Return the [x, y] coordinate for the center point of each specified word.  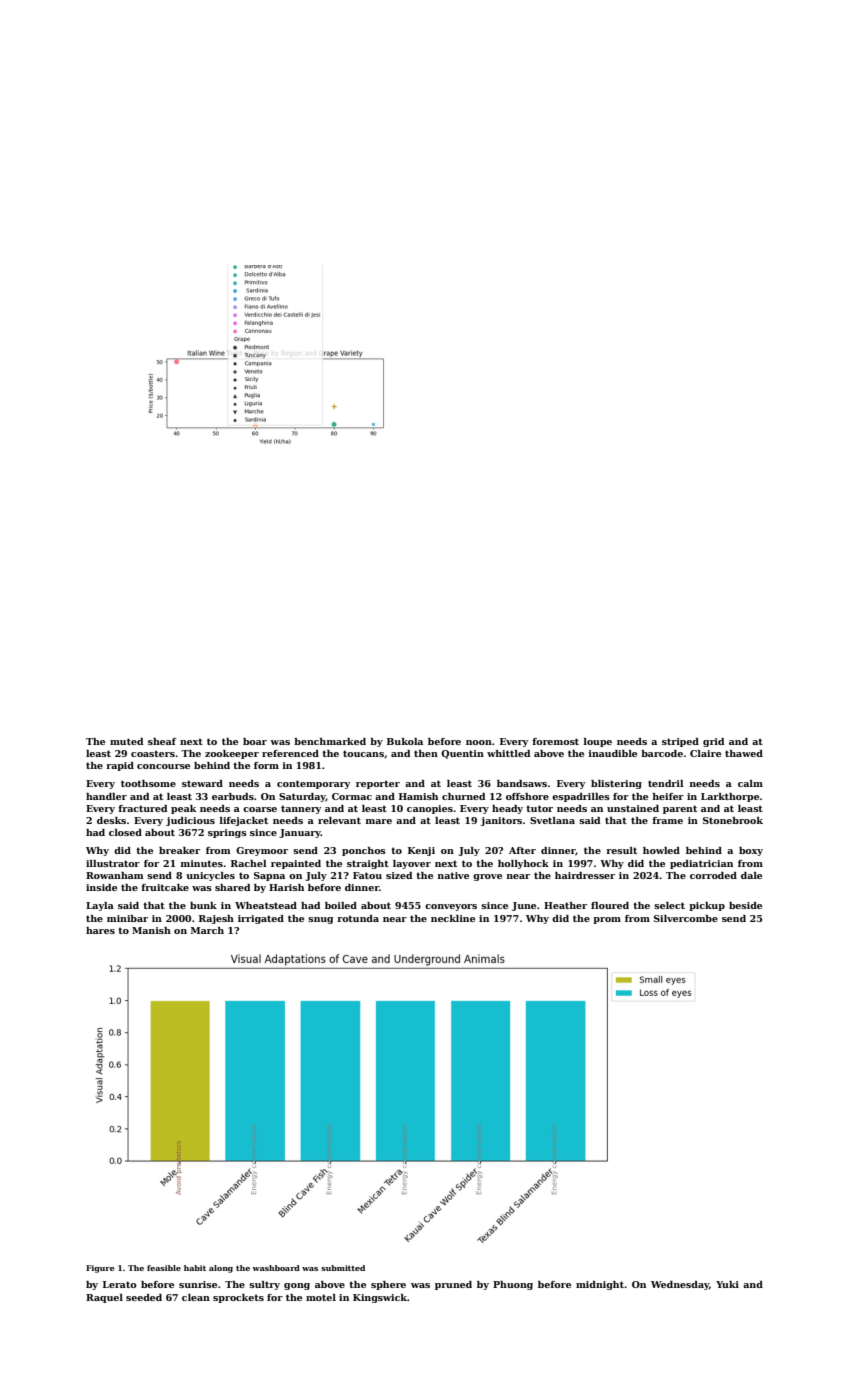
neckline [453, 918]
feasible [164, 1268]
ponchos [364, 851]
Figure [100, 1269]
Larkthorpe [730, 797]
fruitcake [165, 887]
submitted [343, 1268]
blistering [616, 784]
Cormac [352, 796]
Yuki [727, 1284]
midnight [600, 1285]
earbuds [233, 796]
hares [100, 930]
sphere [388, 1285]
